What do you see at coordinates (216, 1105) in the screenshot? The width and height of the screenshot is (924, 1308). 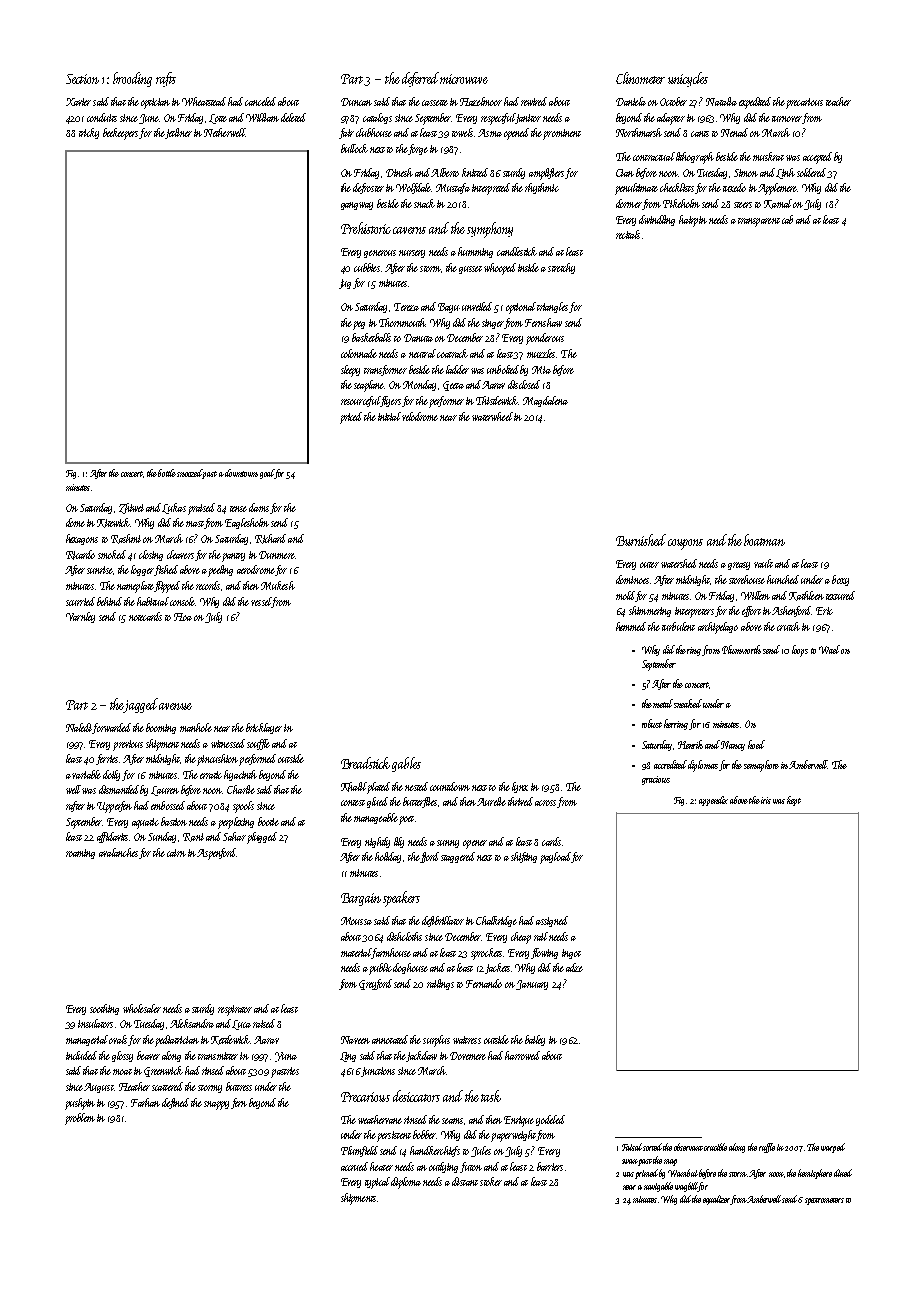 I see `snappy` at bounding box center [216, 1105].
